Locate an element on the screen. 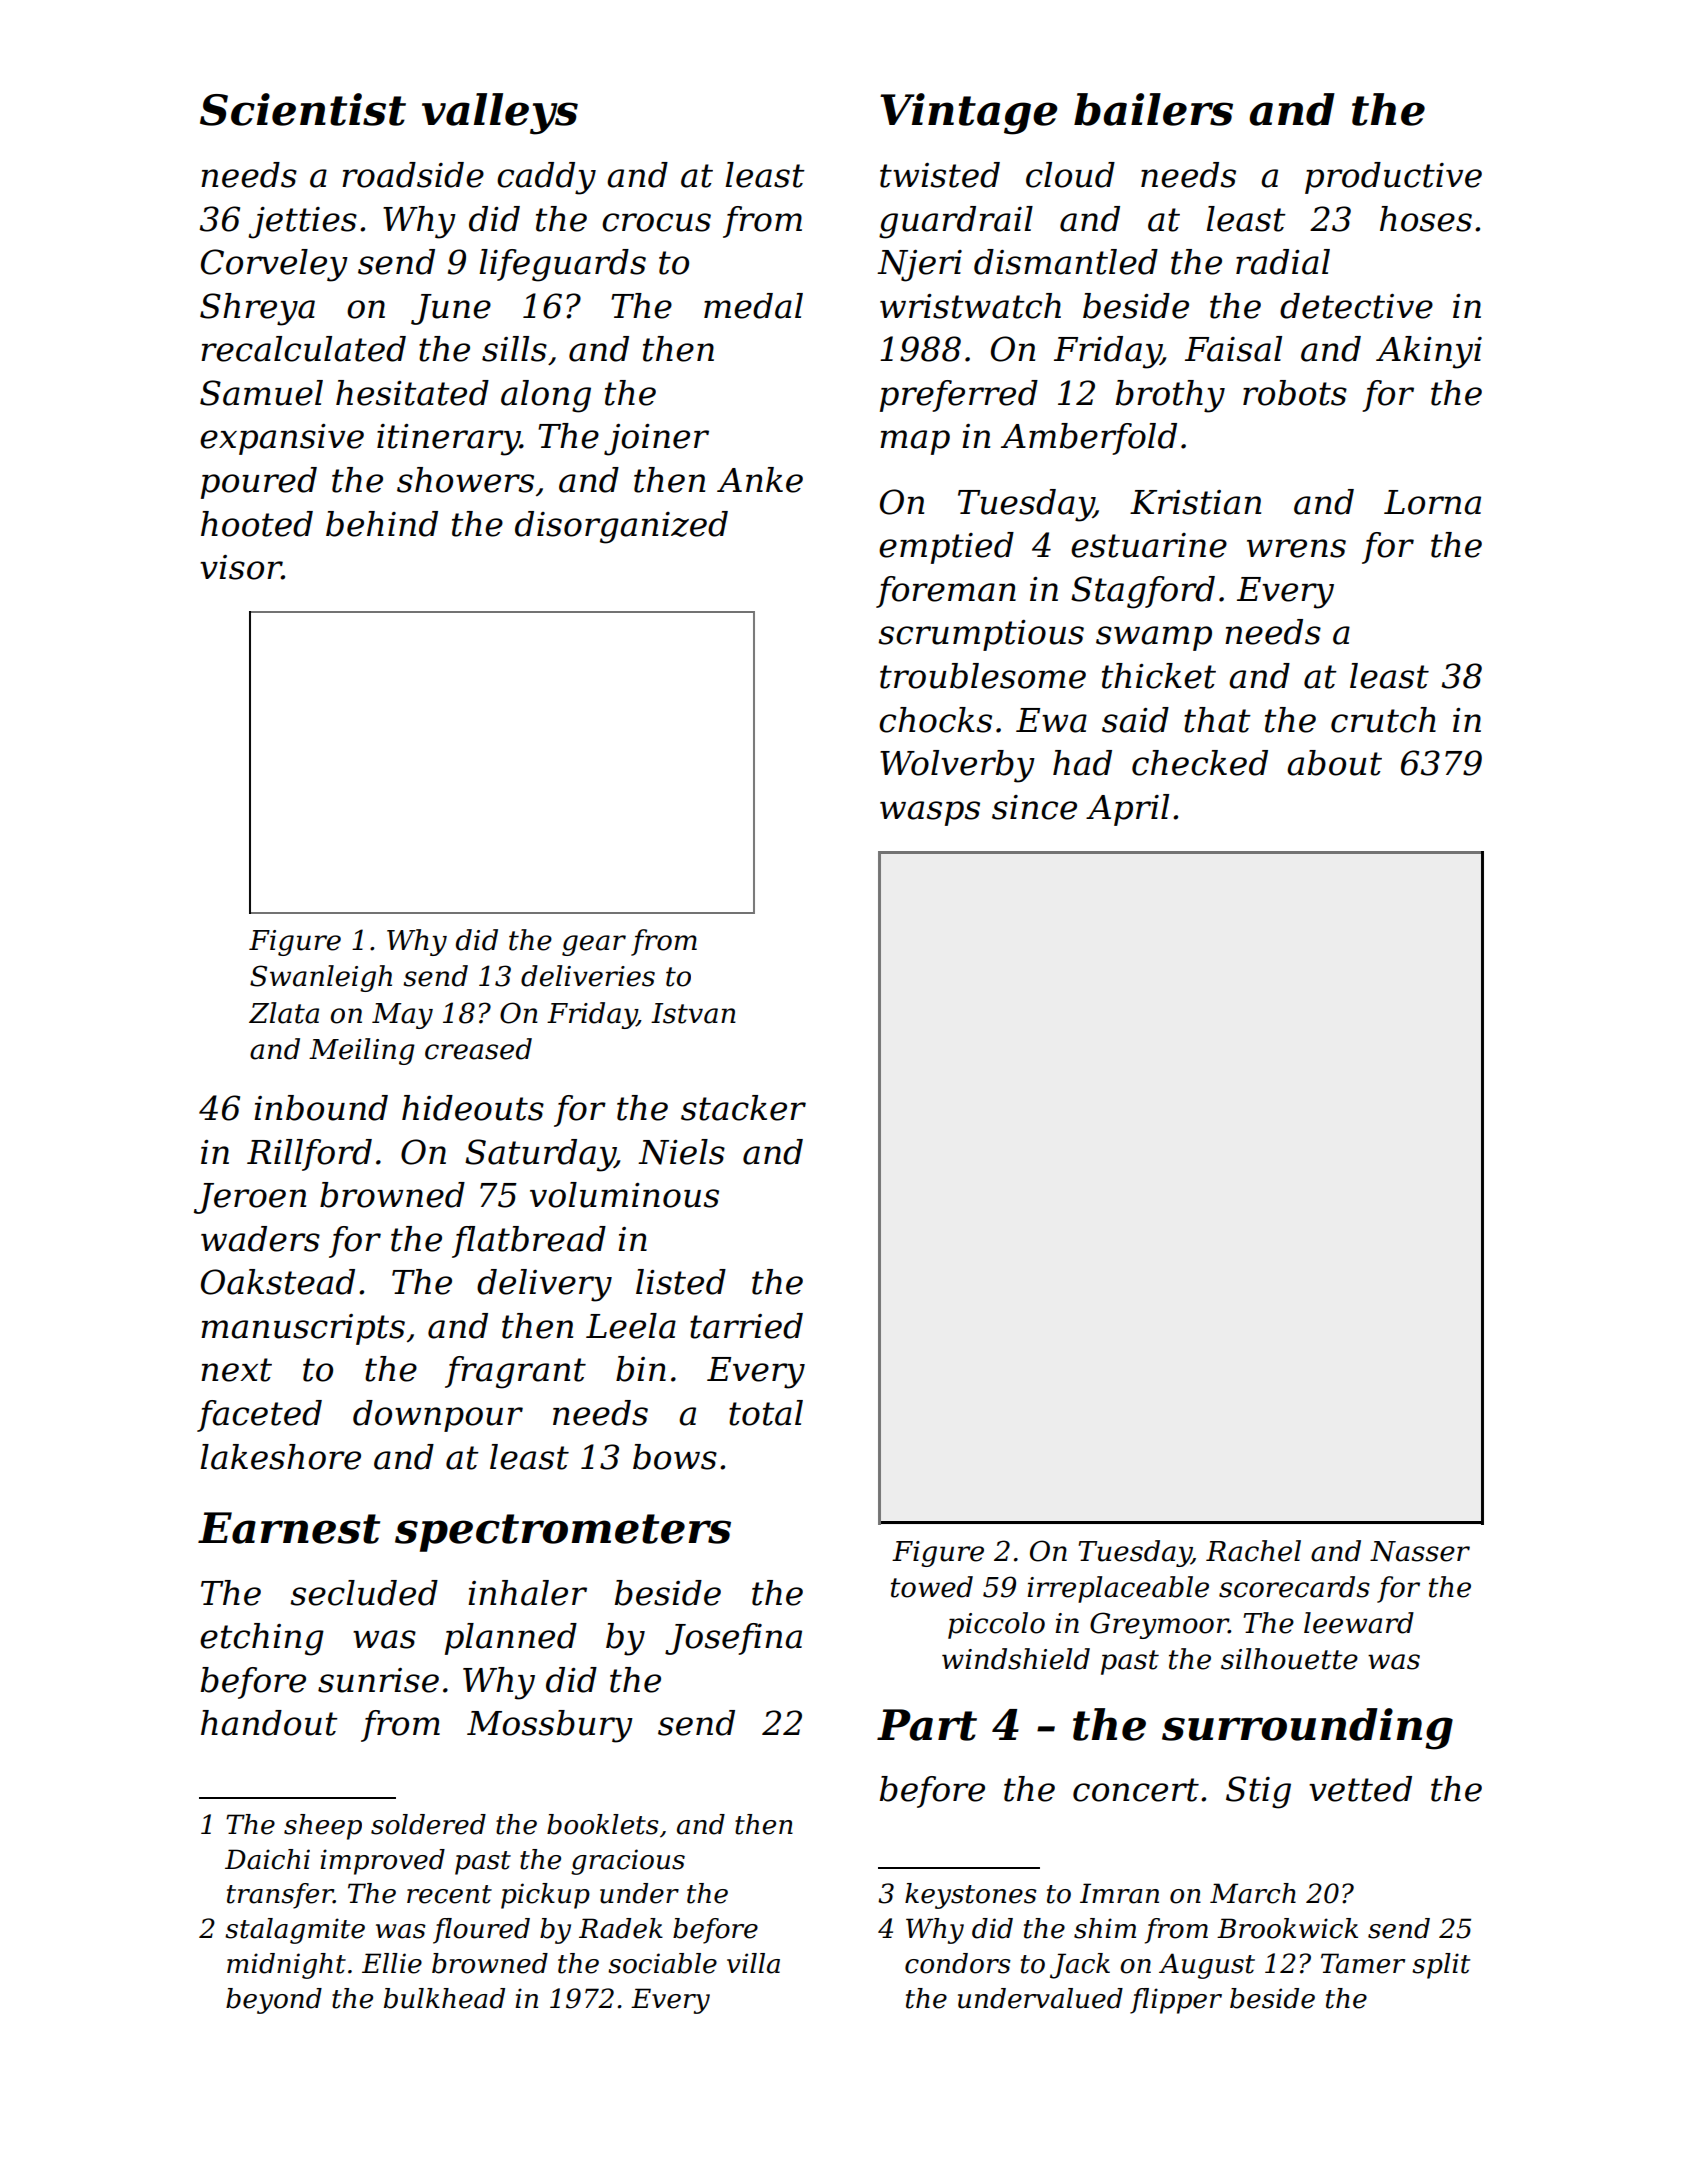 The height and width of the screenshot is (2178, 1683). lakeshore is located at coordinates (280, 1457).
